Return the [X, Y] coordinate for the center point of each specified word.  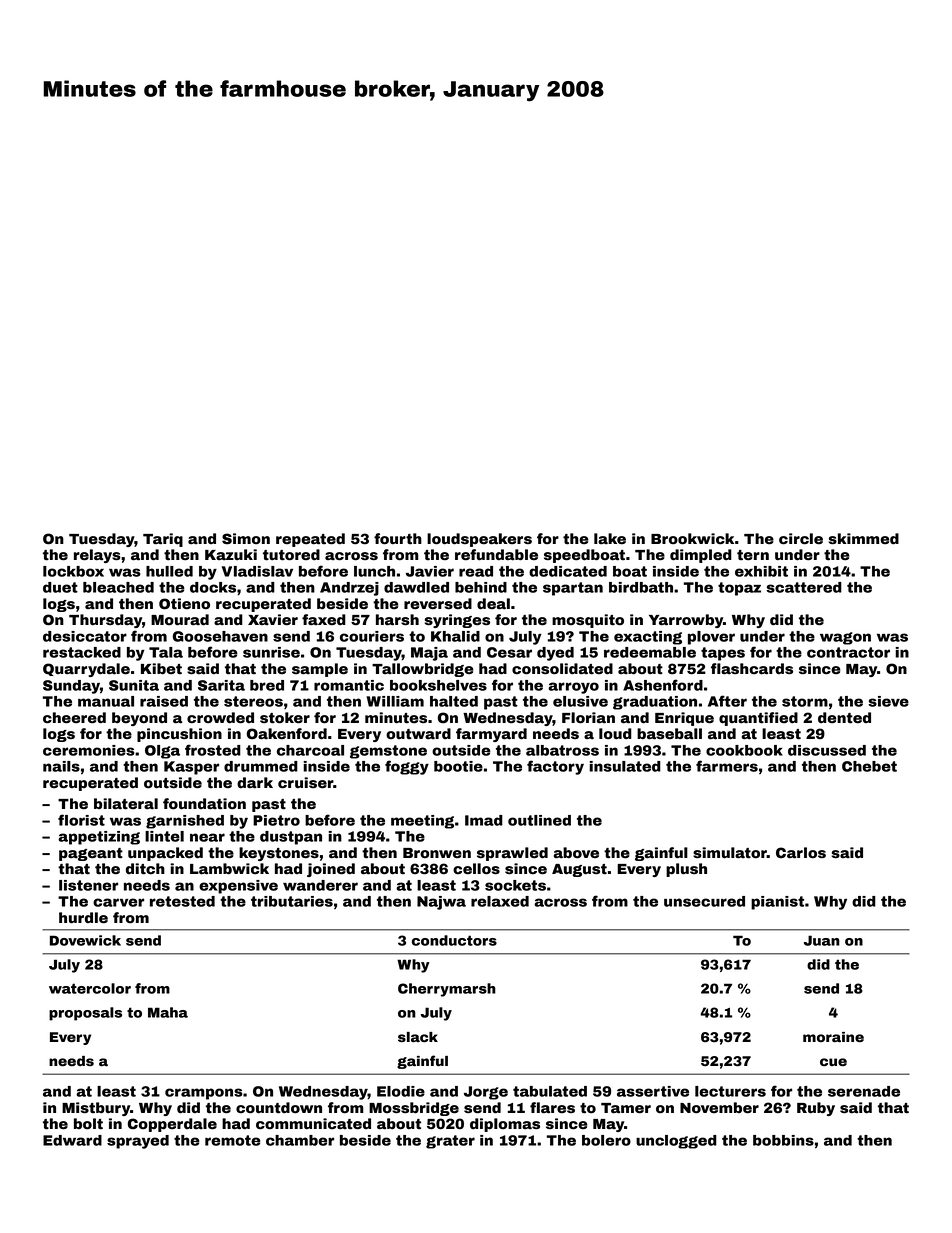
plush [686, 870]
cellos [476, 869]
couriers [372, 636]
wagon [845, 638]
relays [97, 556]
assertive [653, 1091]
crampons [204, 1094]
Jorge [486, 1093]
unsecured [704, 901]
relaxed [500, 901]
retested [182, 901]
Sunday [71, 687]
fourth [398, 539]
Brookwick [692, 539]
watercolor [90, 988]
